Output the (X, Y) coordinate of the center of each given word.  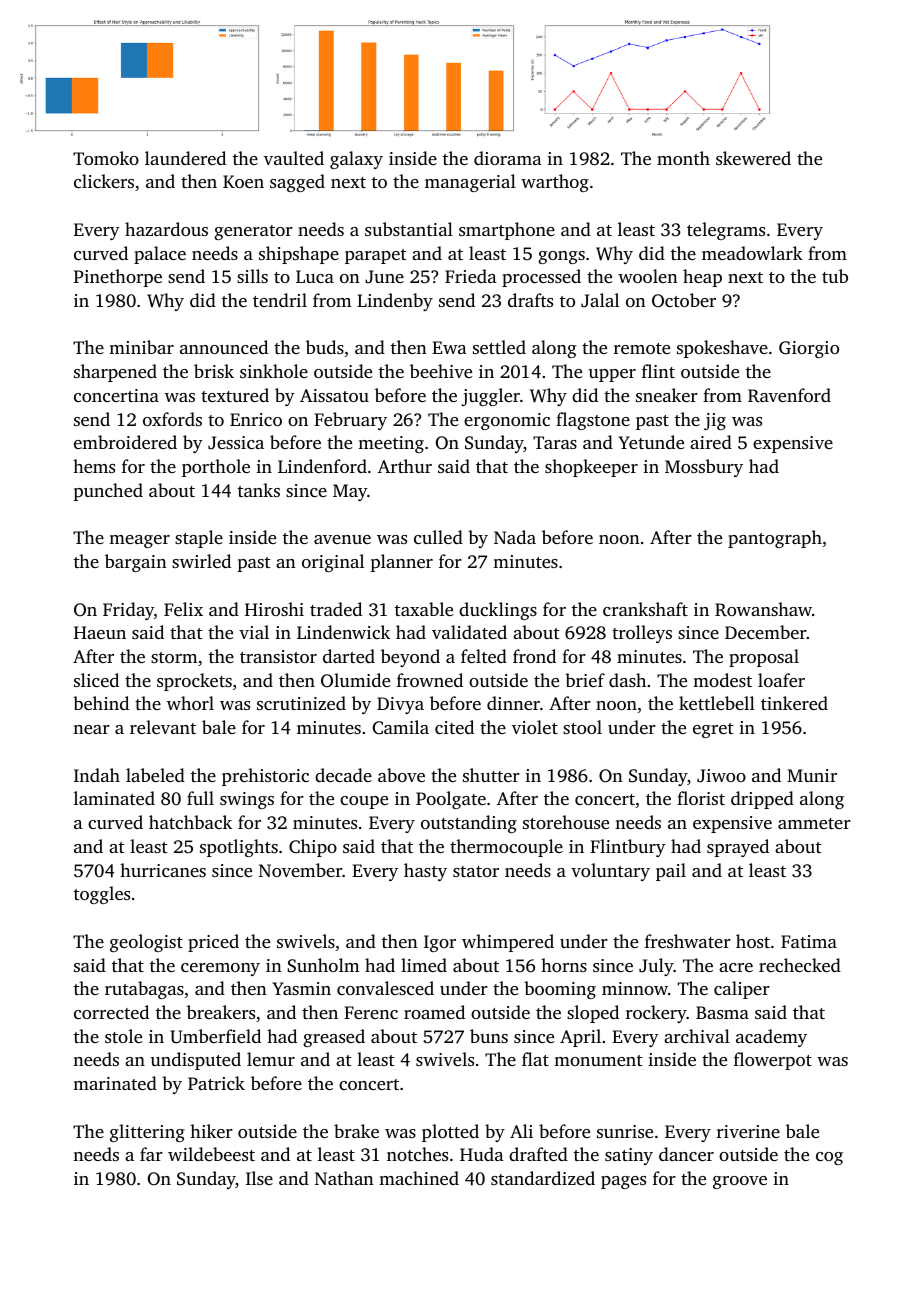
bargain (136, 563)
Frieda (471, 276)
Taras (555, 442)
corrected (111, 1012)
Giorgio (809, 349)
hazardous (166, 229)
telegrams (726, 231)
